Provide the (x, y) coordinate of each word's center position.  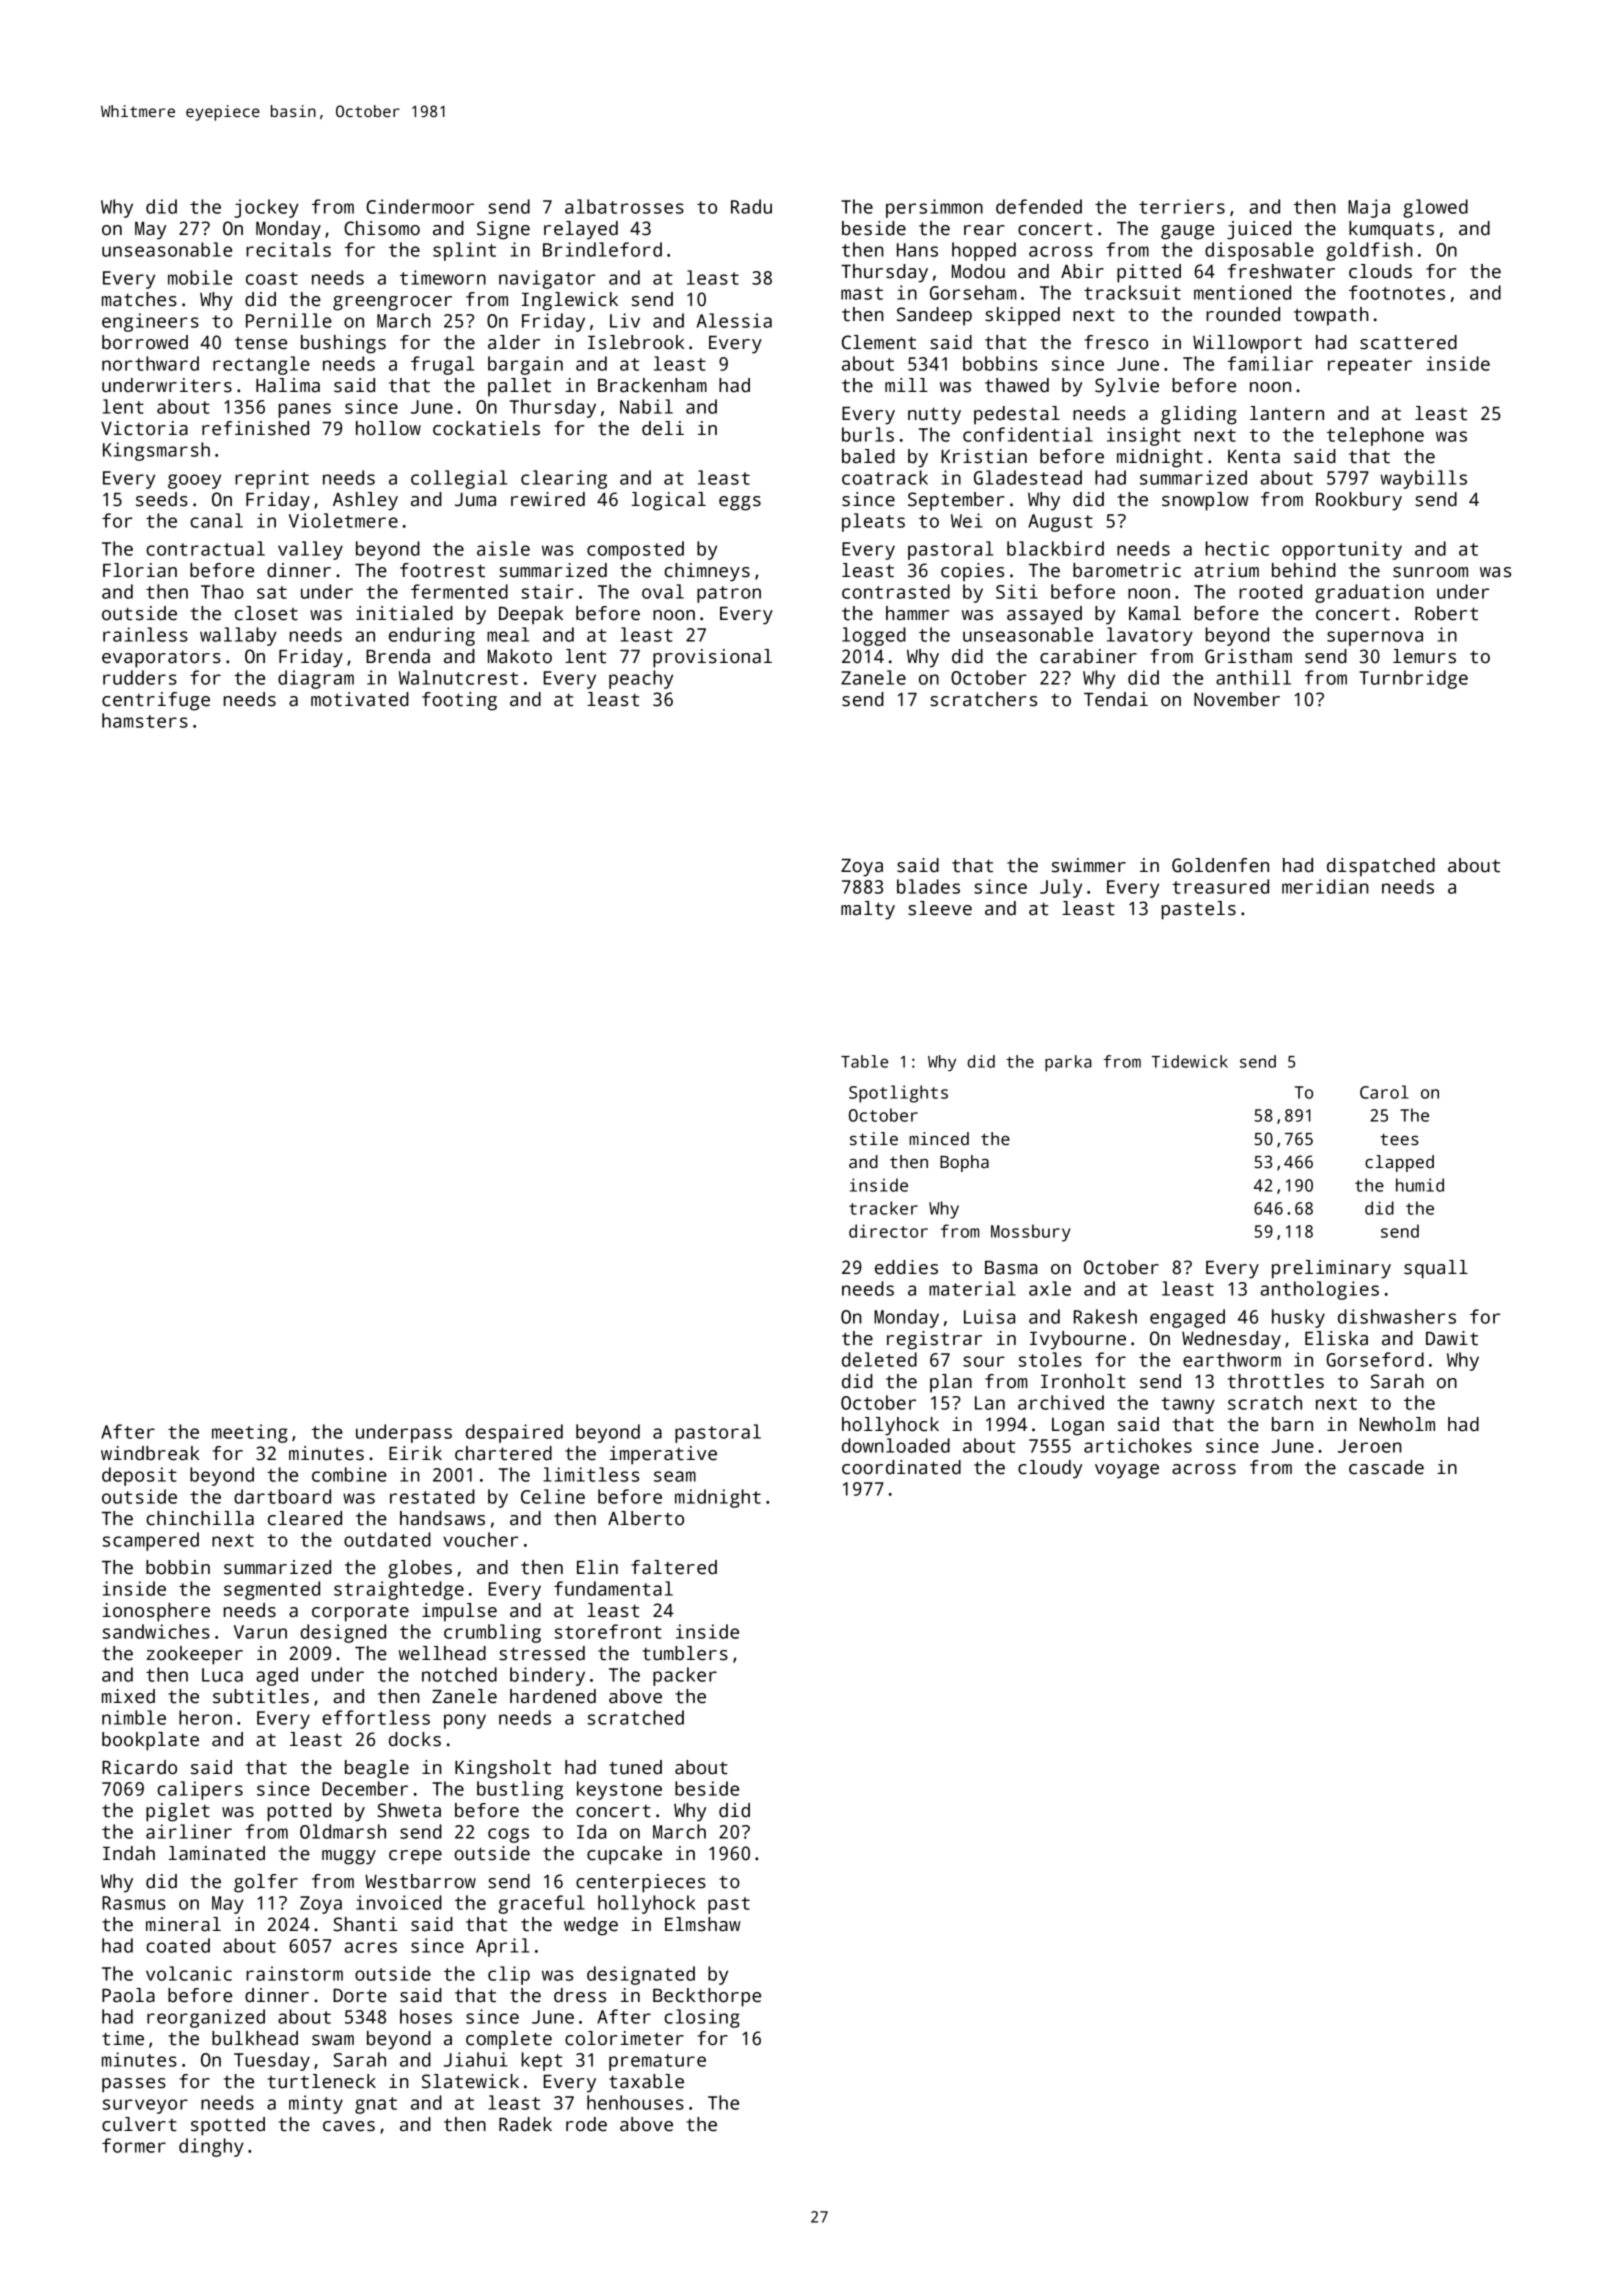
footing (459, 701)
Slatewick (470, 2081)
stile (874, 1139)
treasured (1220, 886)
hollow (388, 428)
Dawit (1452, 1338)
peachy (641, 679)
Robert (1446, 613)
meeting (250, 1433)
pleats (873, 522)
